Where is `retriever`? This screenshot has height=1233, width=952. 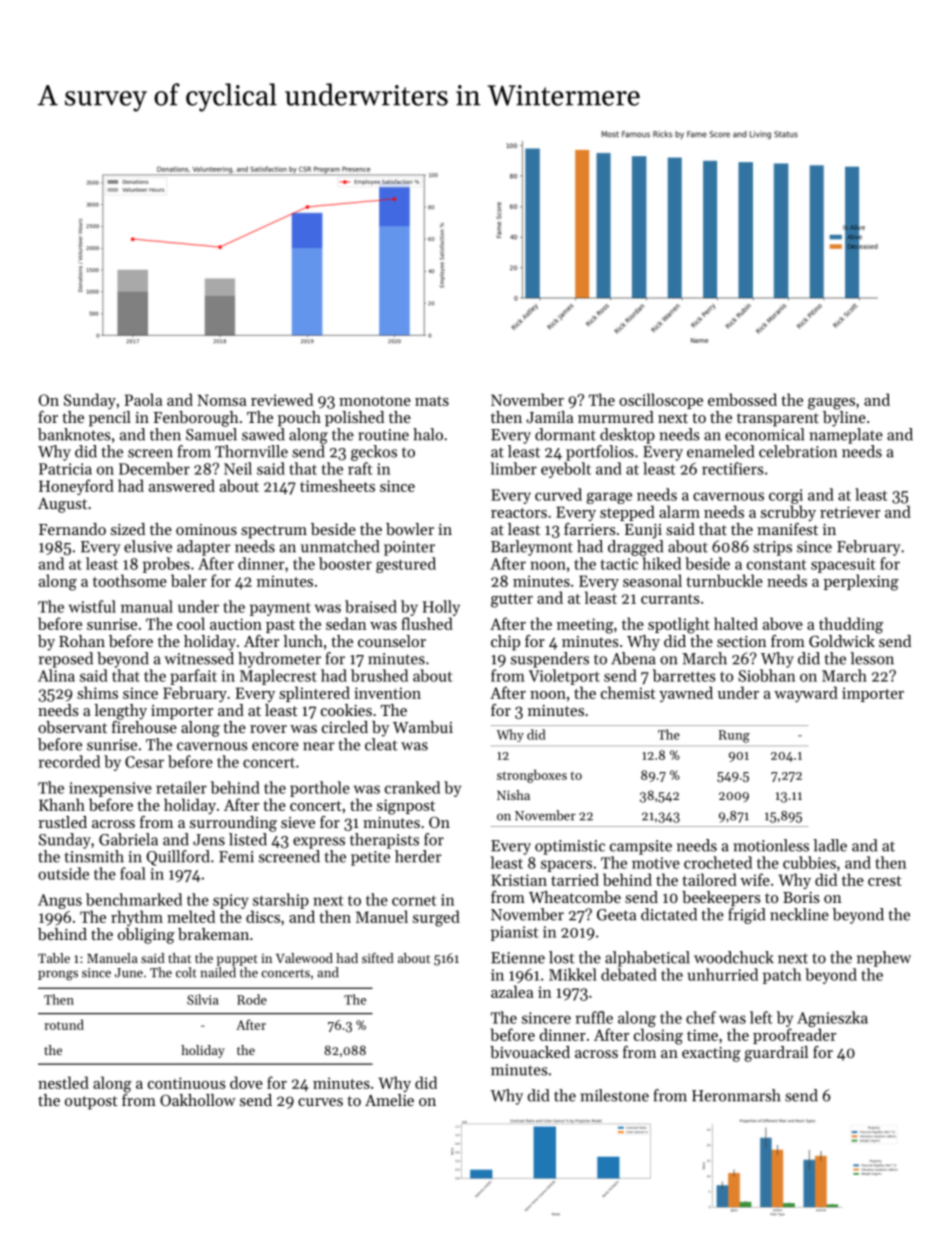 retriever is located at coordinates (850, 512).
